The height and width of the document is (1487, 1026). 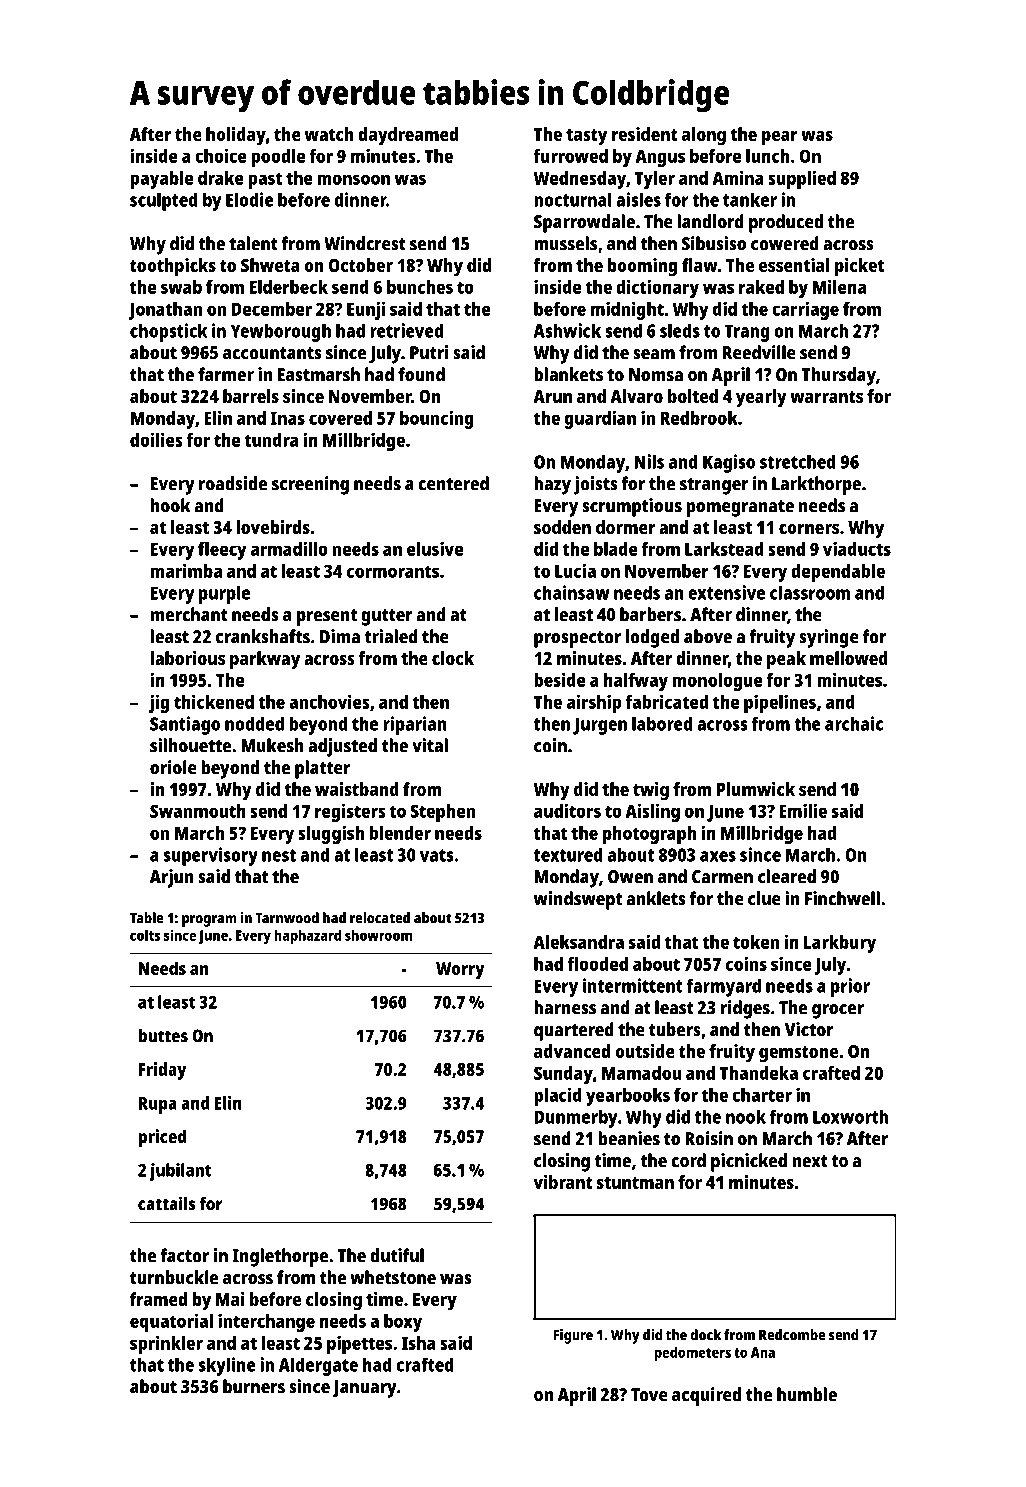 I want to click on classroom, so click(x=810, y=592).
